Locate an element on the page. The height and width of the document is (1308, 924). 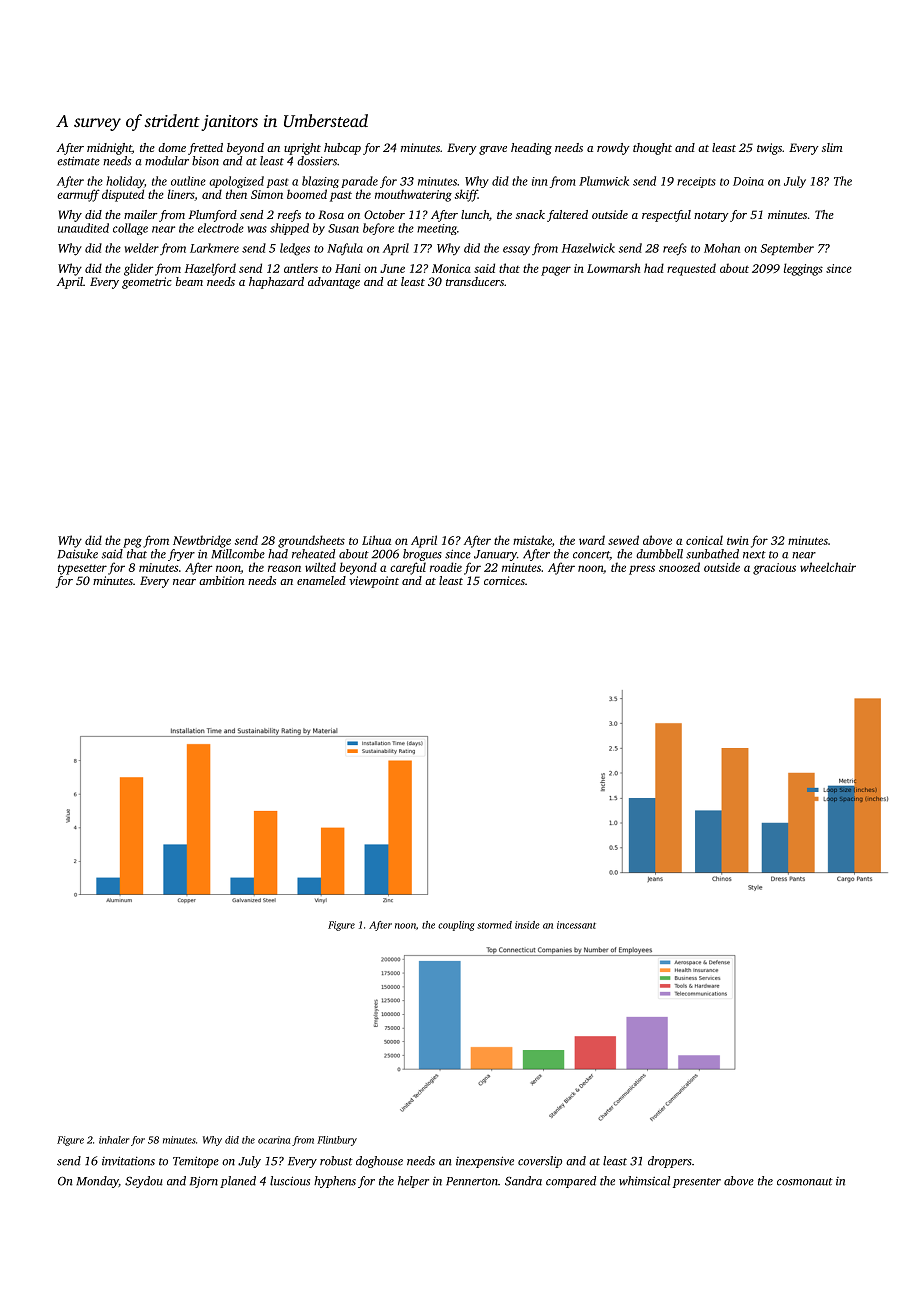
hyphens is located at coordinates (335, 1182).
